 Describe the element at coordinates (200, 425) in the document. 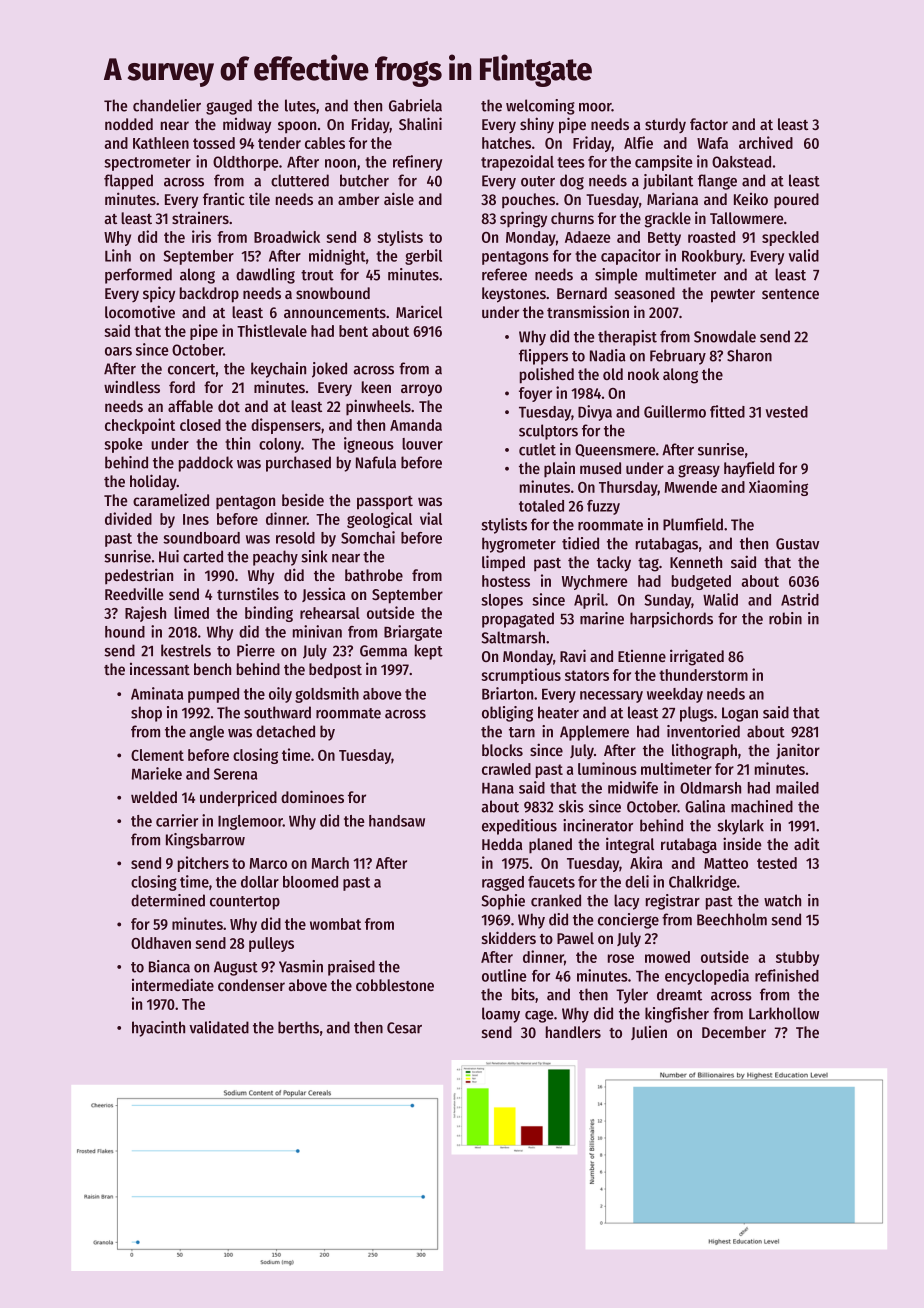

I see `closed` at that location.
